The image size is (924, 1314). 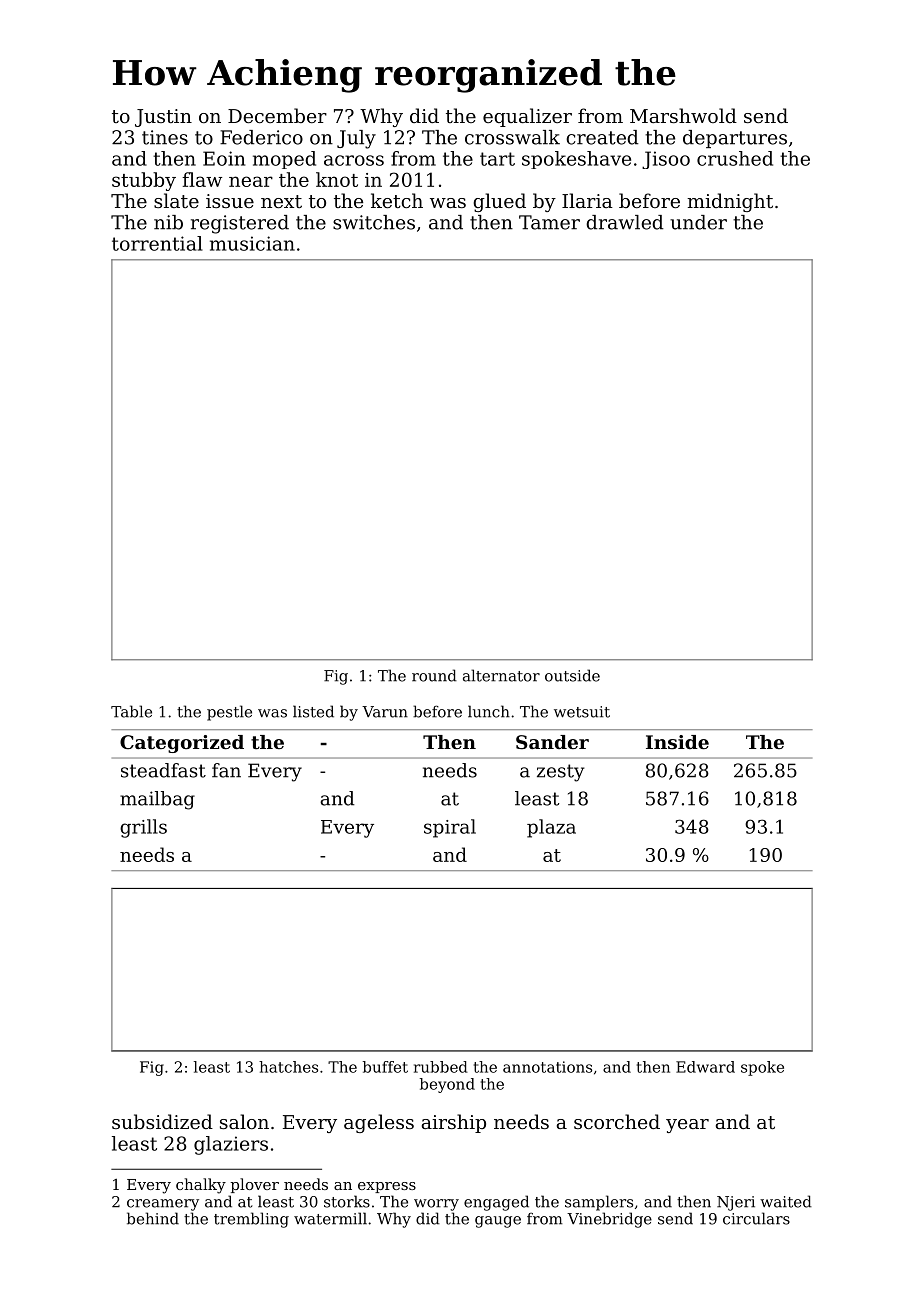 What do you see at coordinates (277, 115) in the page?
I see `December` at bounding box center [277, 115].
